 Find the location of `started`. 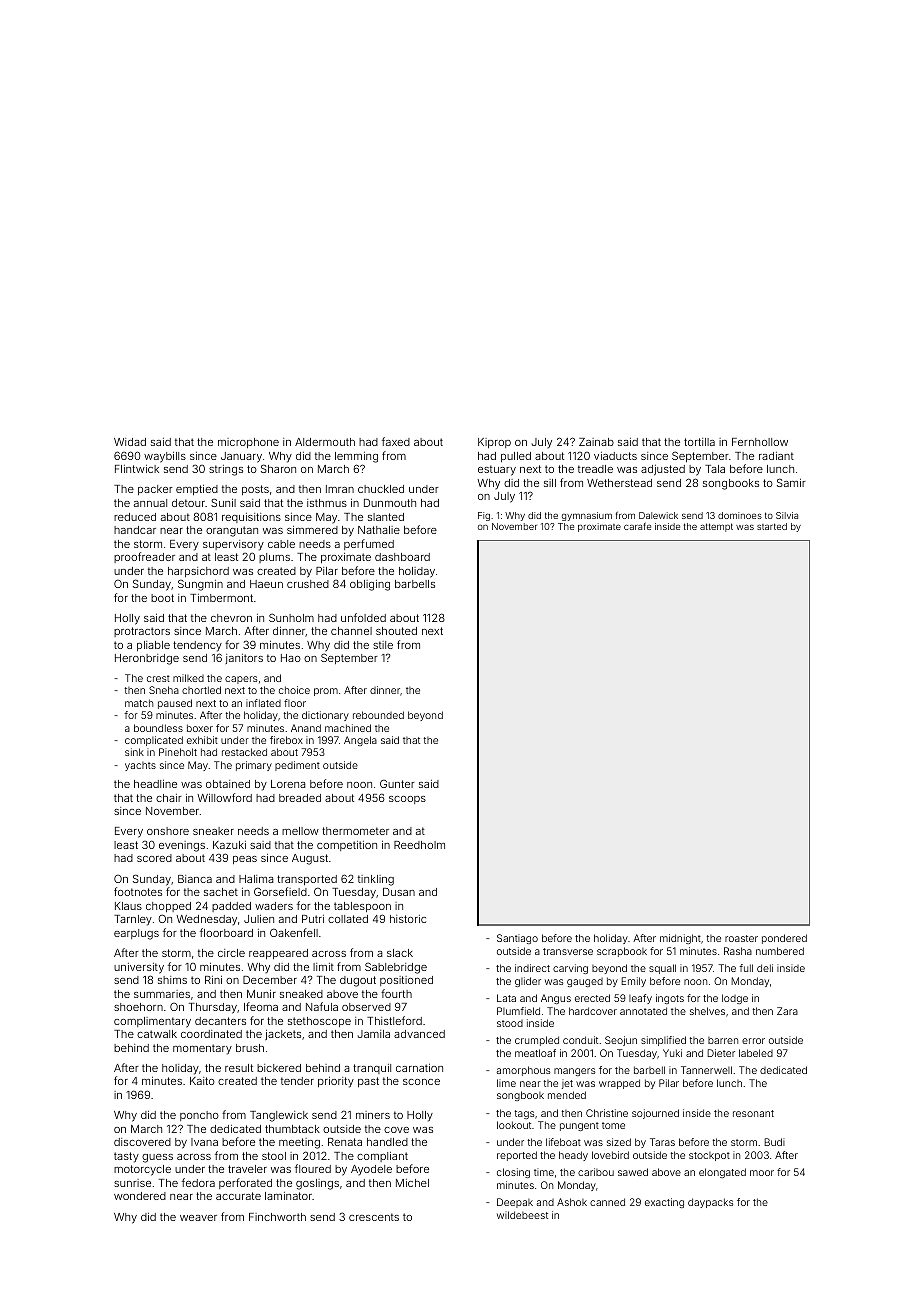

started is located at coordinates (772, 526).
